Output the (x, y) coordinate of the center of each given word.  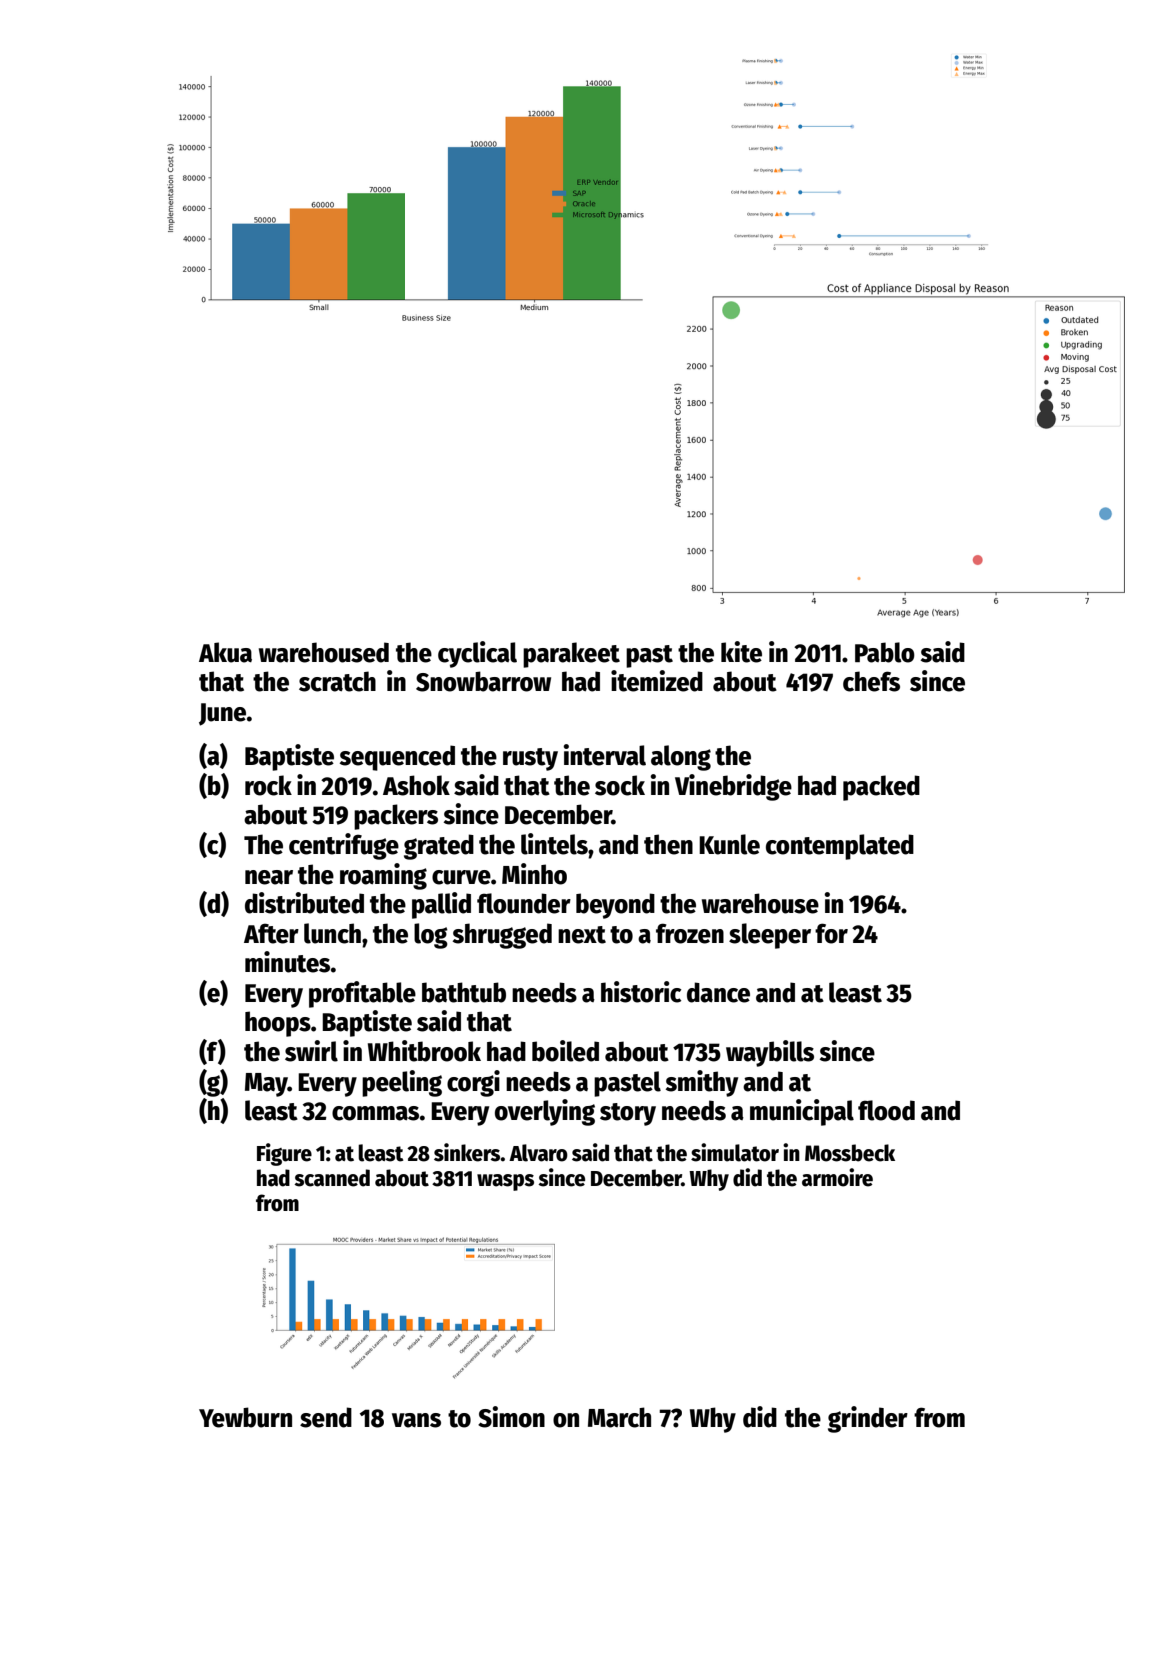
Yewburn (245, 1417)
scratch (337, 681)
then (668, 844)
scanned (332, 1178)
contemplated (840, 847)
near (269, 877)
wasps (505, 1182)
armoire (837, 1177)
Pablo (885, 652)
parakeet (571, 655)
